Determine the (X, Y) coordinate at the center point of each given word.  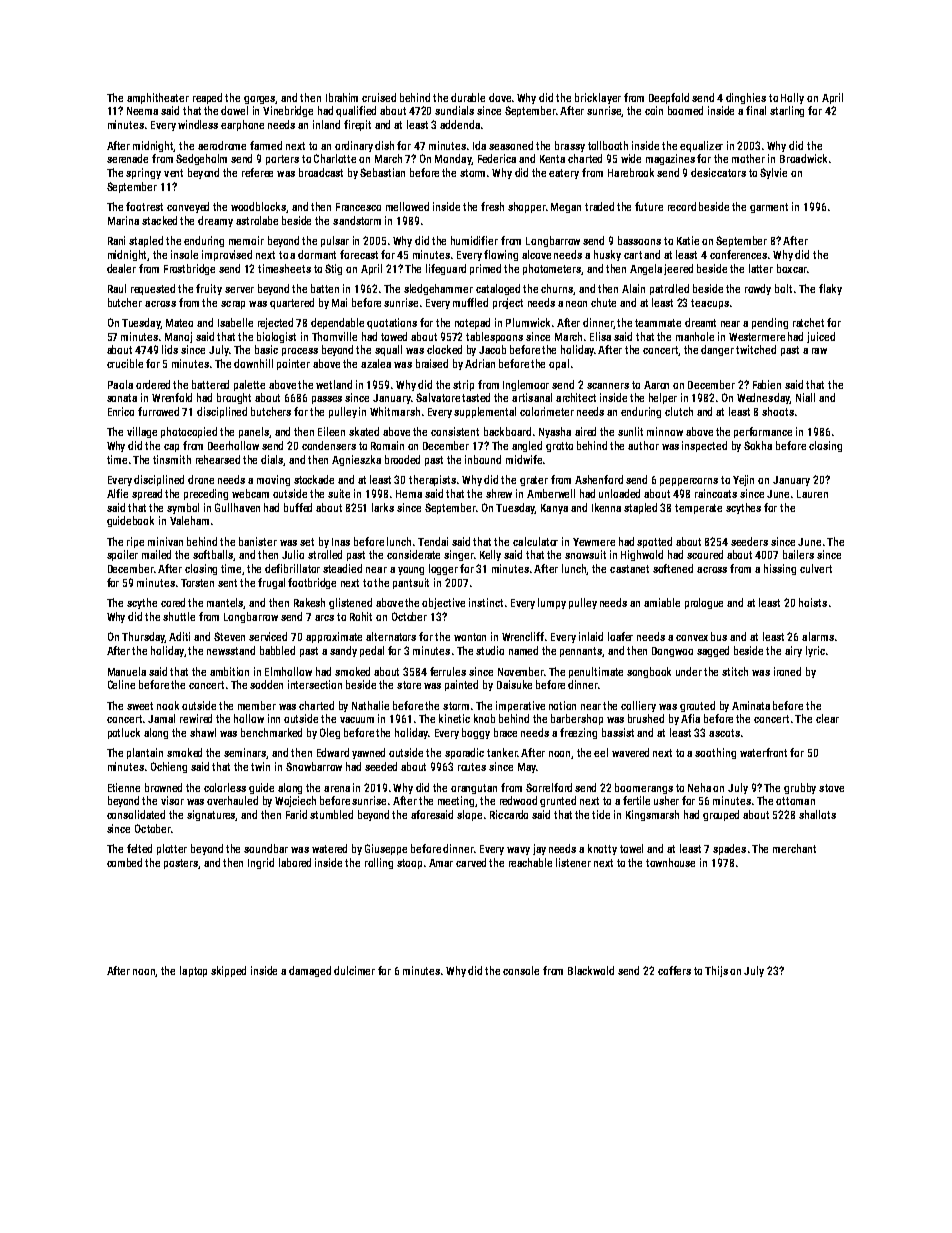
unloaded (619, 493)
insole (184, 254)
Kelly (490, 555)
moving (273, 480)
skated (364, 431)
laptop (193, 971)
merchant (794, 848)
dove (500, 97)
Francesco (358, 207)
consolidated (136, 814)
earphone (242, 125)
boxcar (792, 268)
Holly (792, 98)
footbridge (312, 583)
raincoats (716, 493)
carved (471, 862)
